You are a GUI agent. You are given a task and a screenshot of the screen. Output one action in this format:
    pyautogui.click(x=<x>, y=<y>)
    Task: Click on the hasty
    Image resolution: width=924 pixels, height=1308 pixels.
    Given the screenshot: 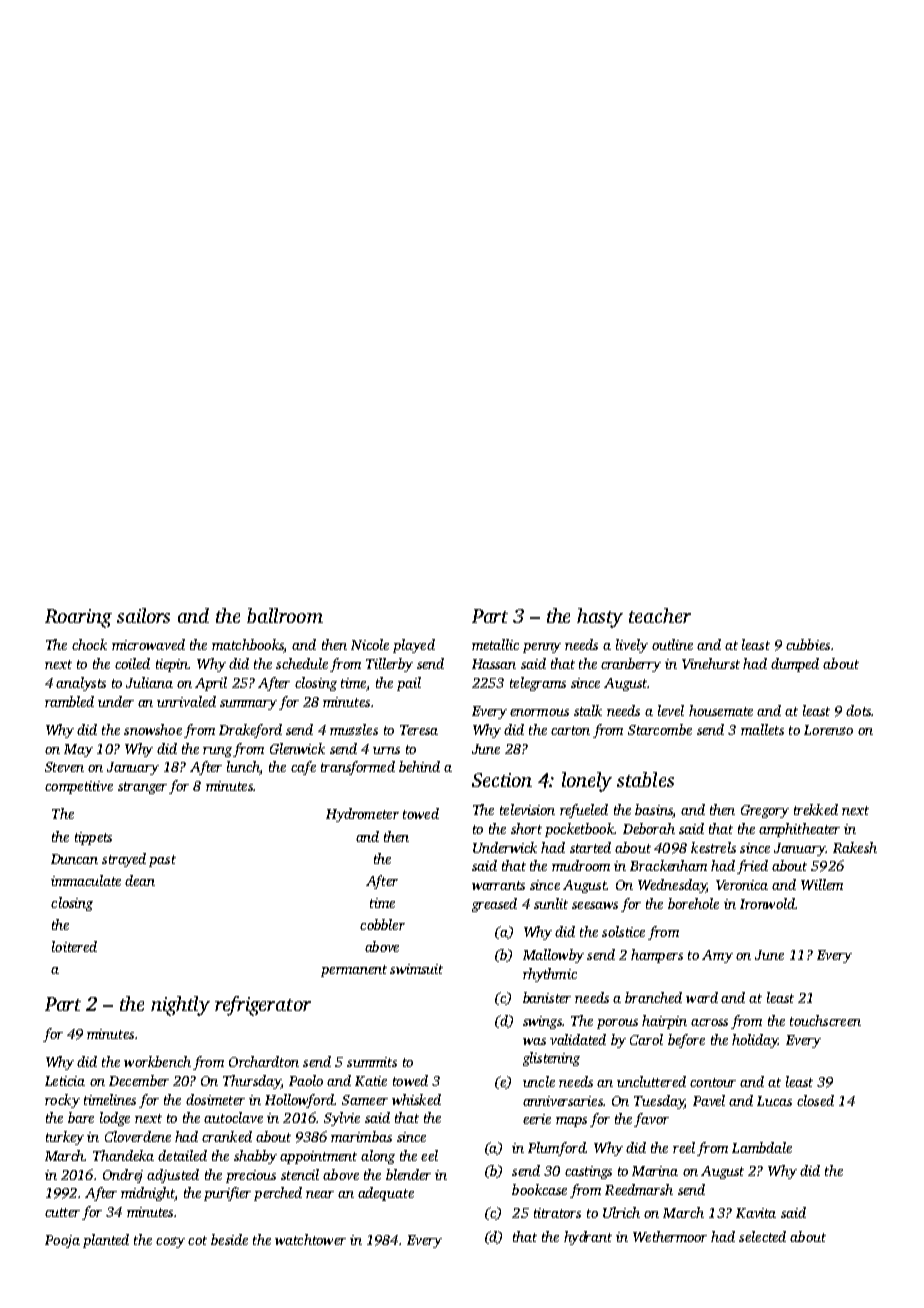 What is the action you would take?
    pyautogui.click(x=600, y=618)
